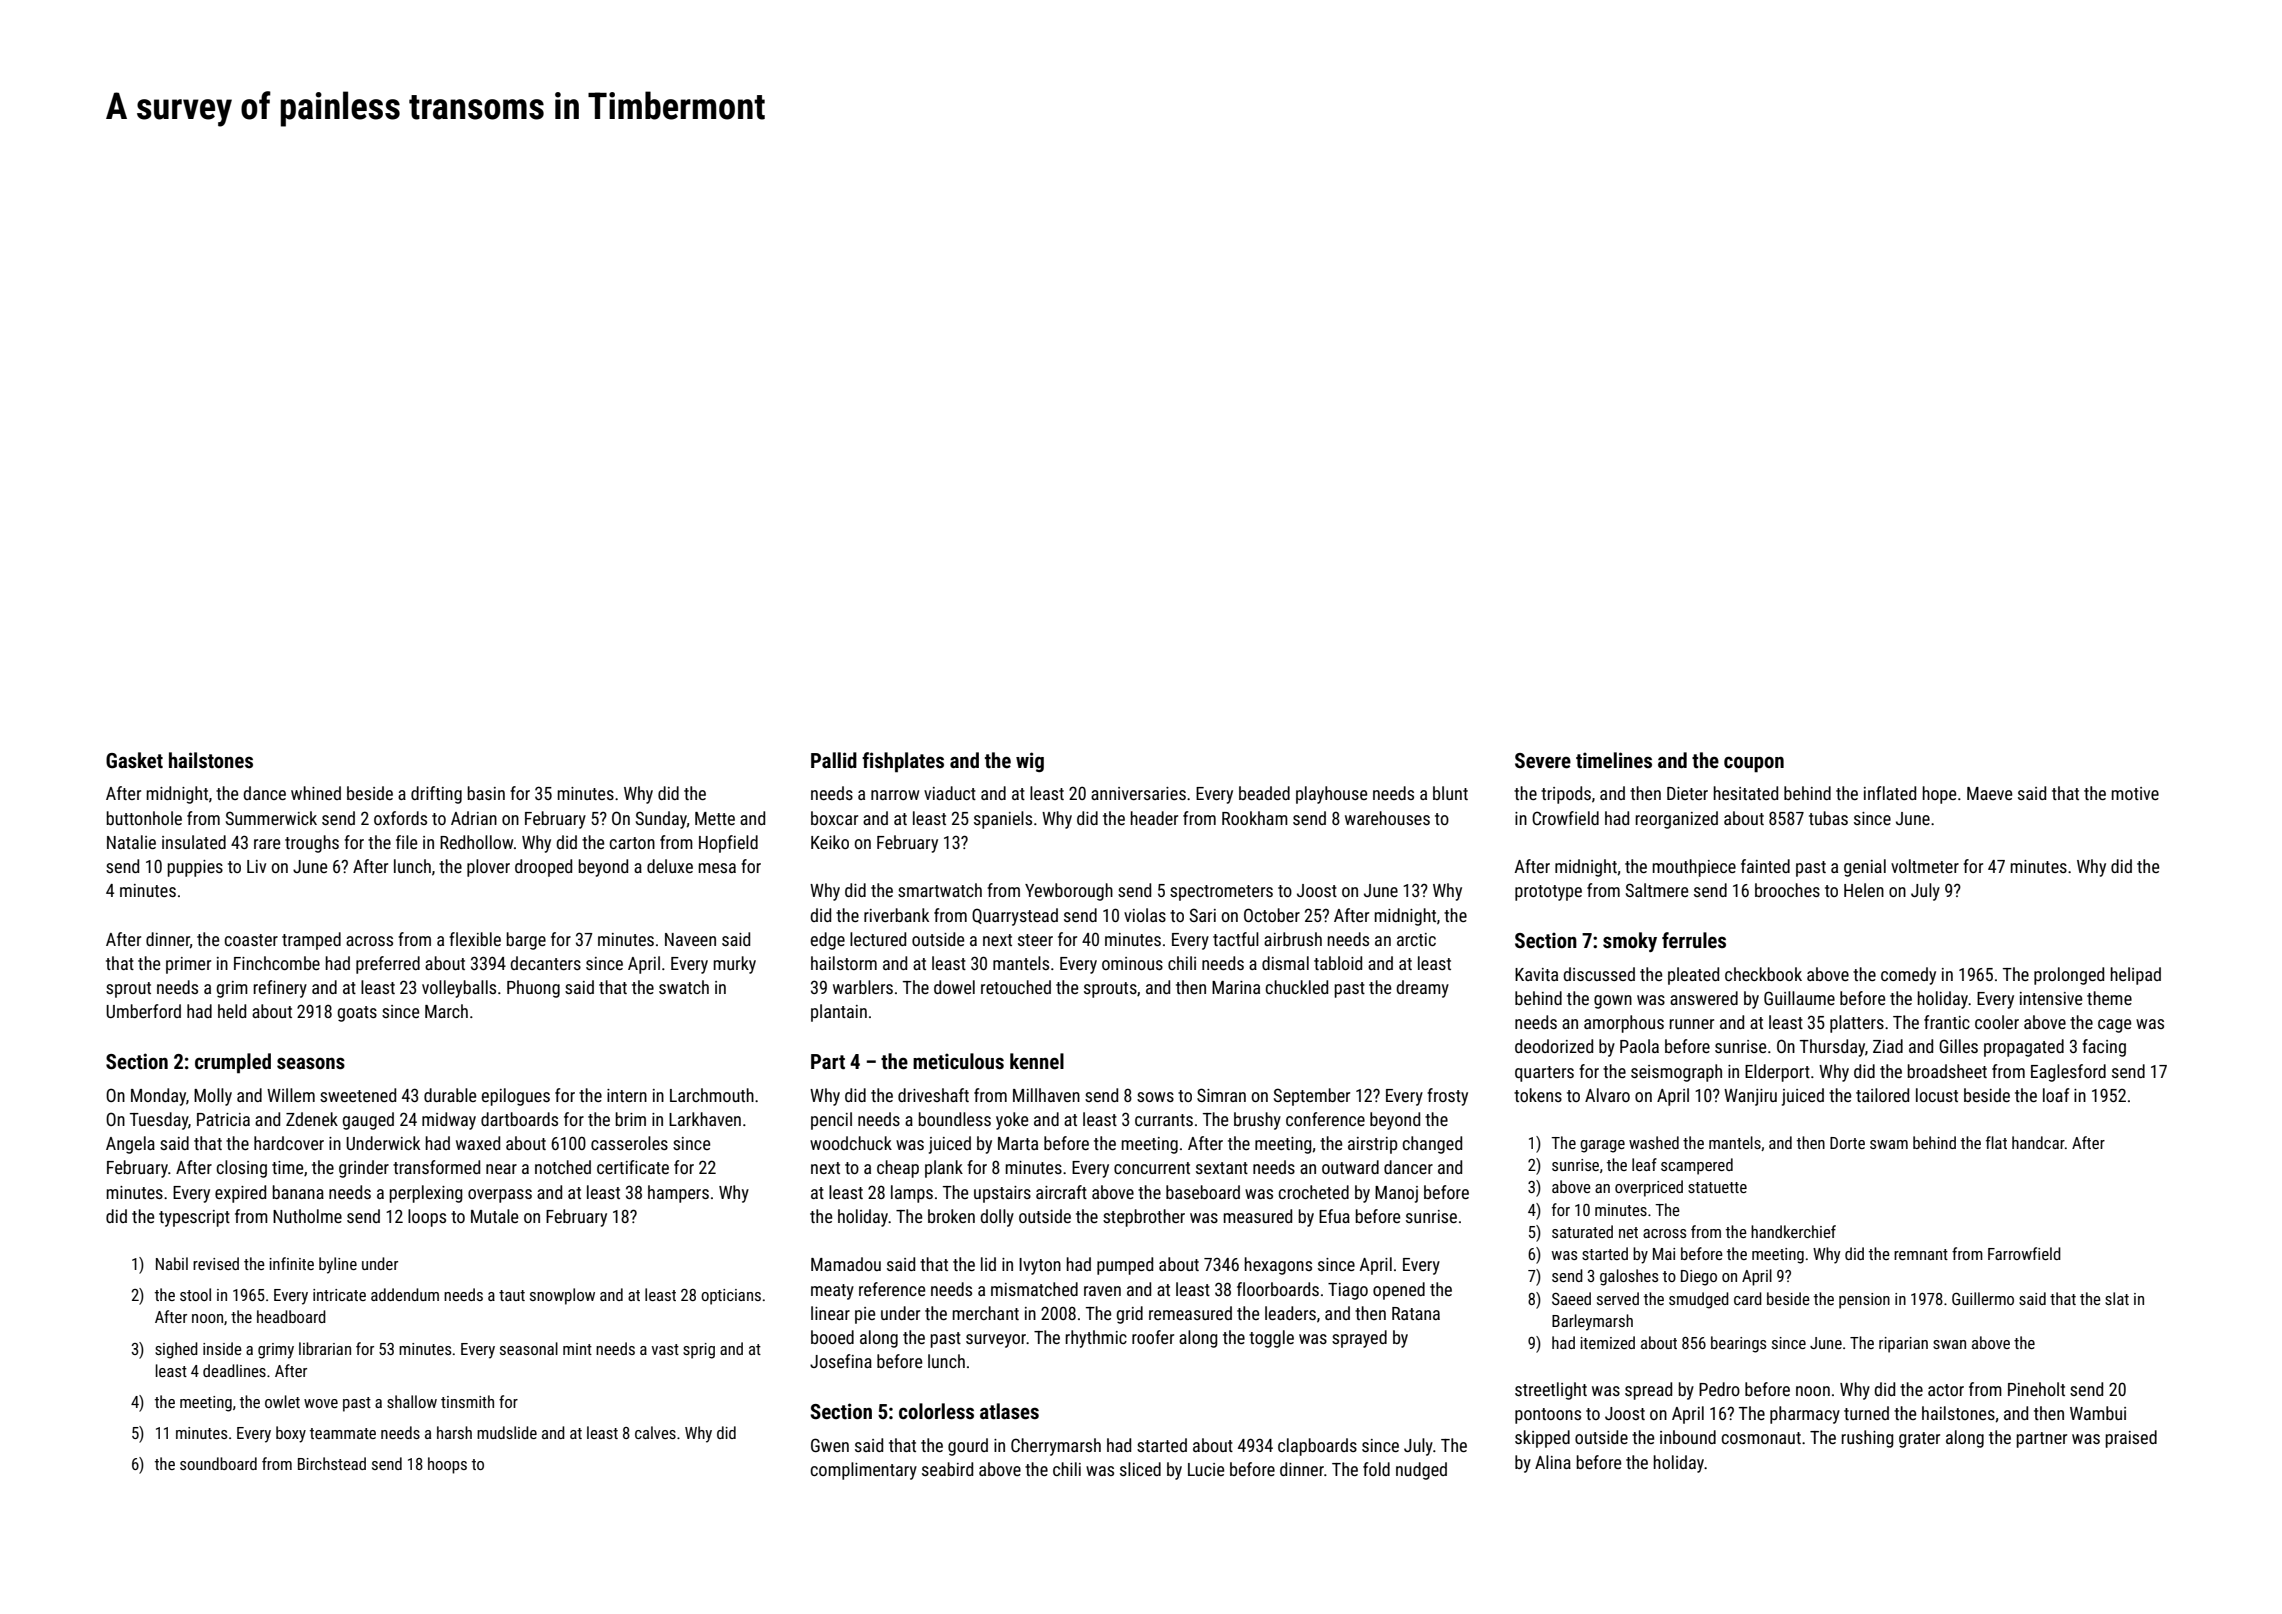  What do you see at coordinates (1030, 762) in the screenshot?
I see `wig` at bounding box center [1030, 762].
